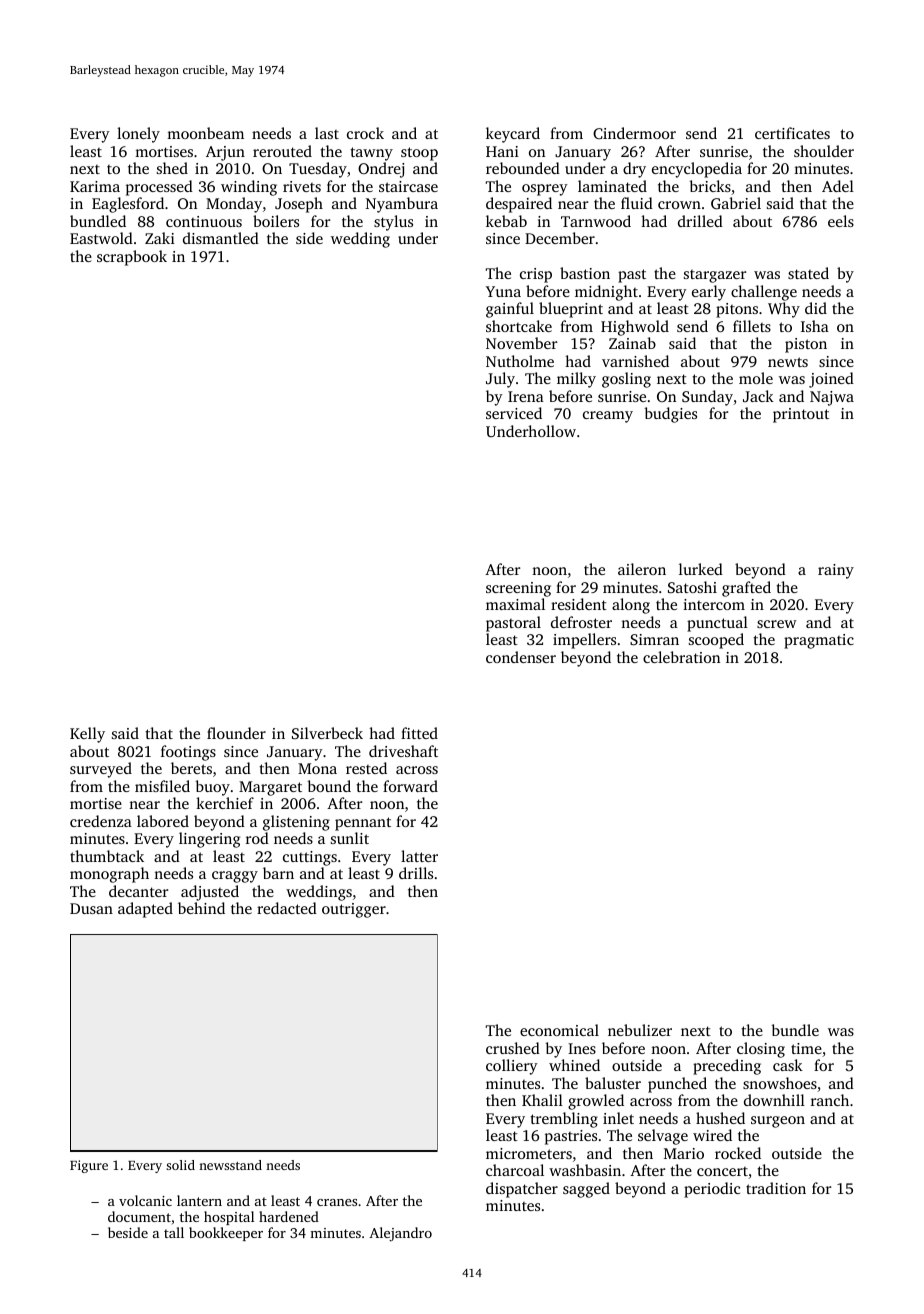 The height and width of the image is (1314, 924). What do you see at coordinates (738, 1153) in the image?
I see `rocked` at bounding box center [738, 1153].
